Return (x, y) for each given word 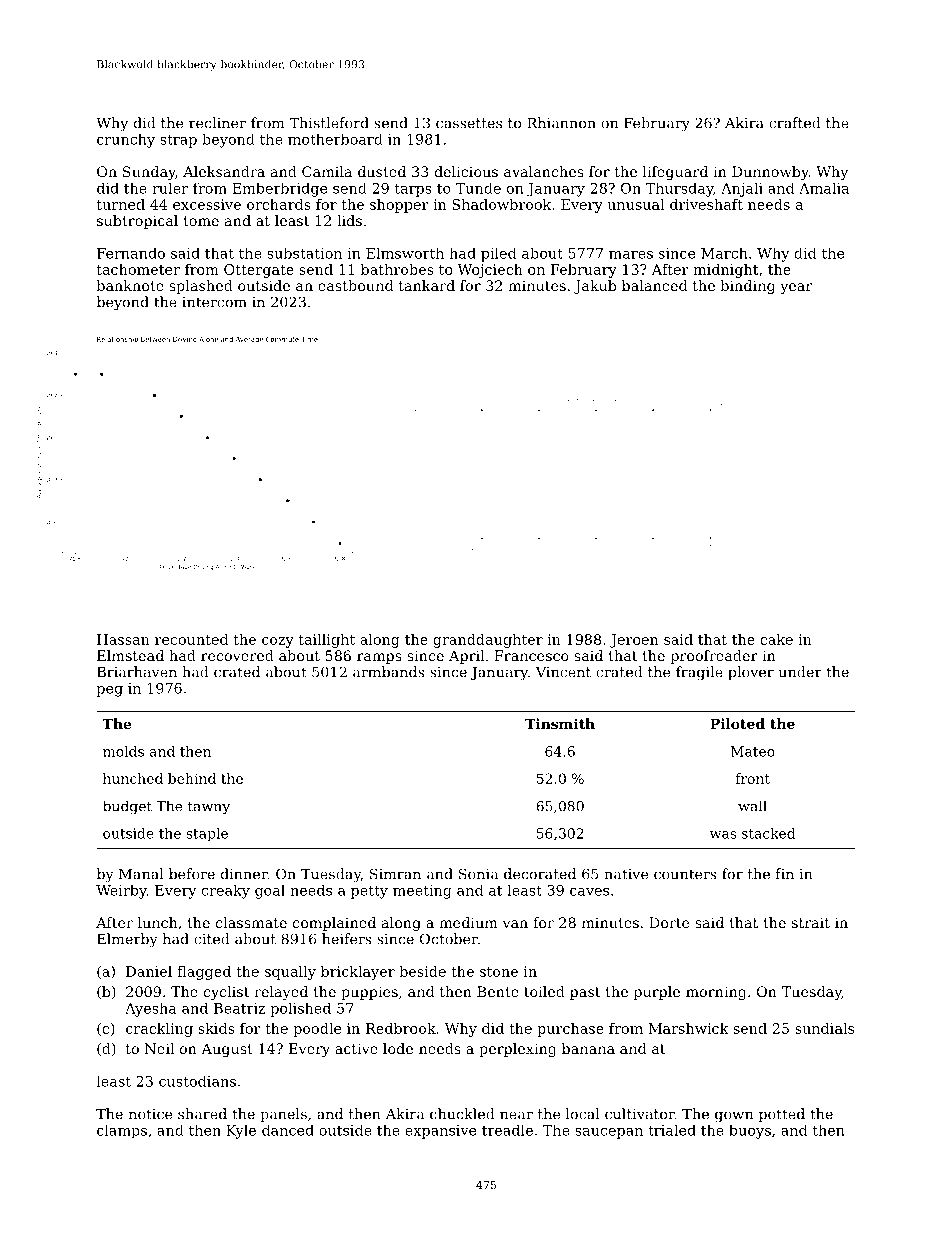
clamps (122, 1131)
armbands (389, 672)
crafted (795, 123)
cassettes (469, 123)
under (800, 672)
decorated (540, 874)
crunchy (126, 141)
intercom (214, 302)
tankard (427, 285)
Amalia (824, 188)
